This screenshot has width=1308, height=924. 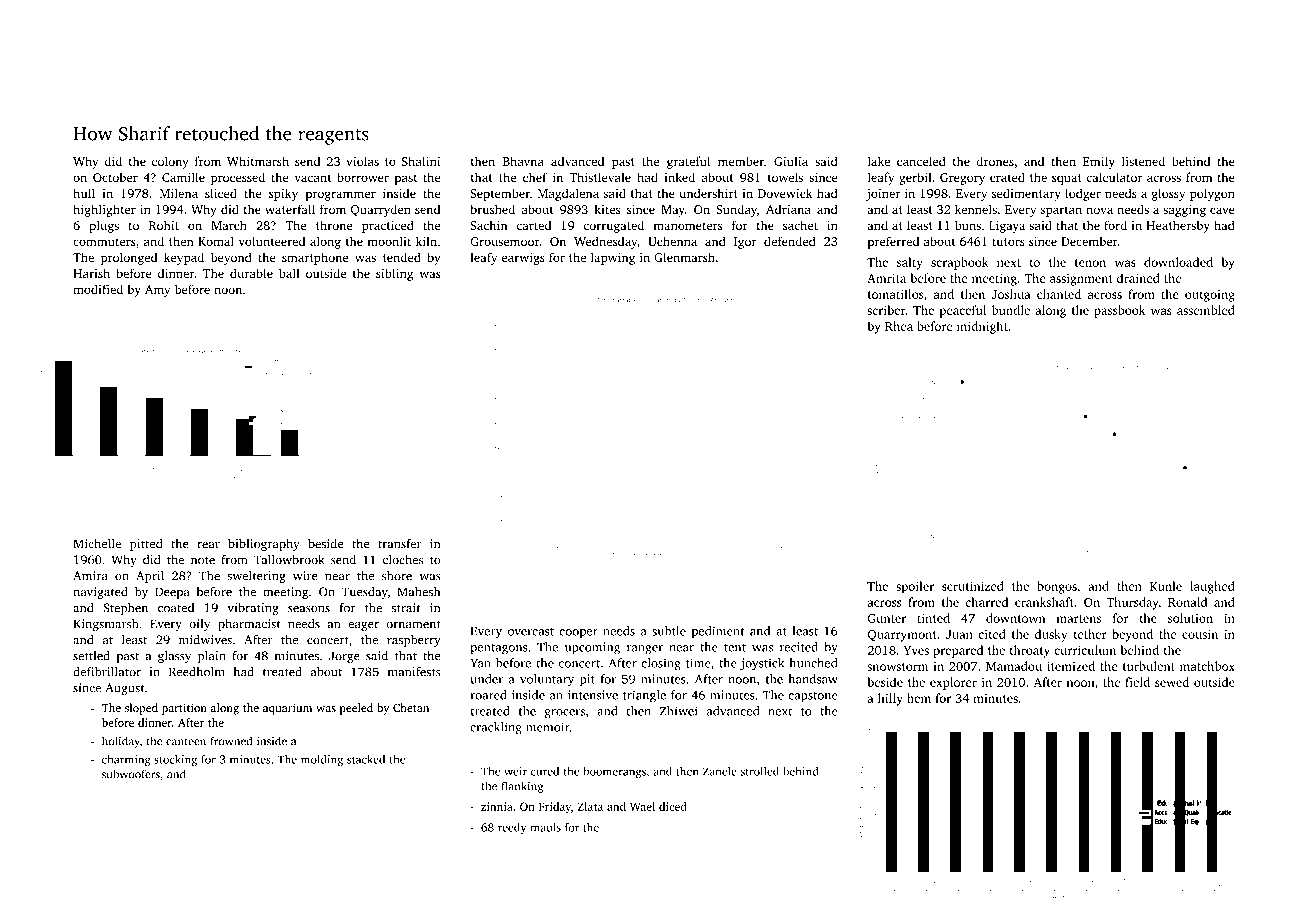 I want to click on mauls, so click(x=545, y=827).
